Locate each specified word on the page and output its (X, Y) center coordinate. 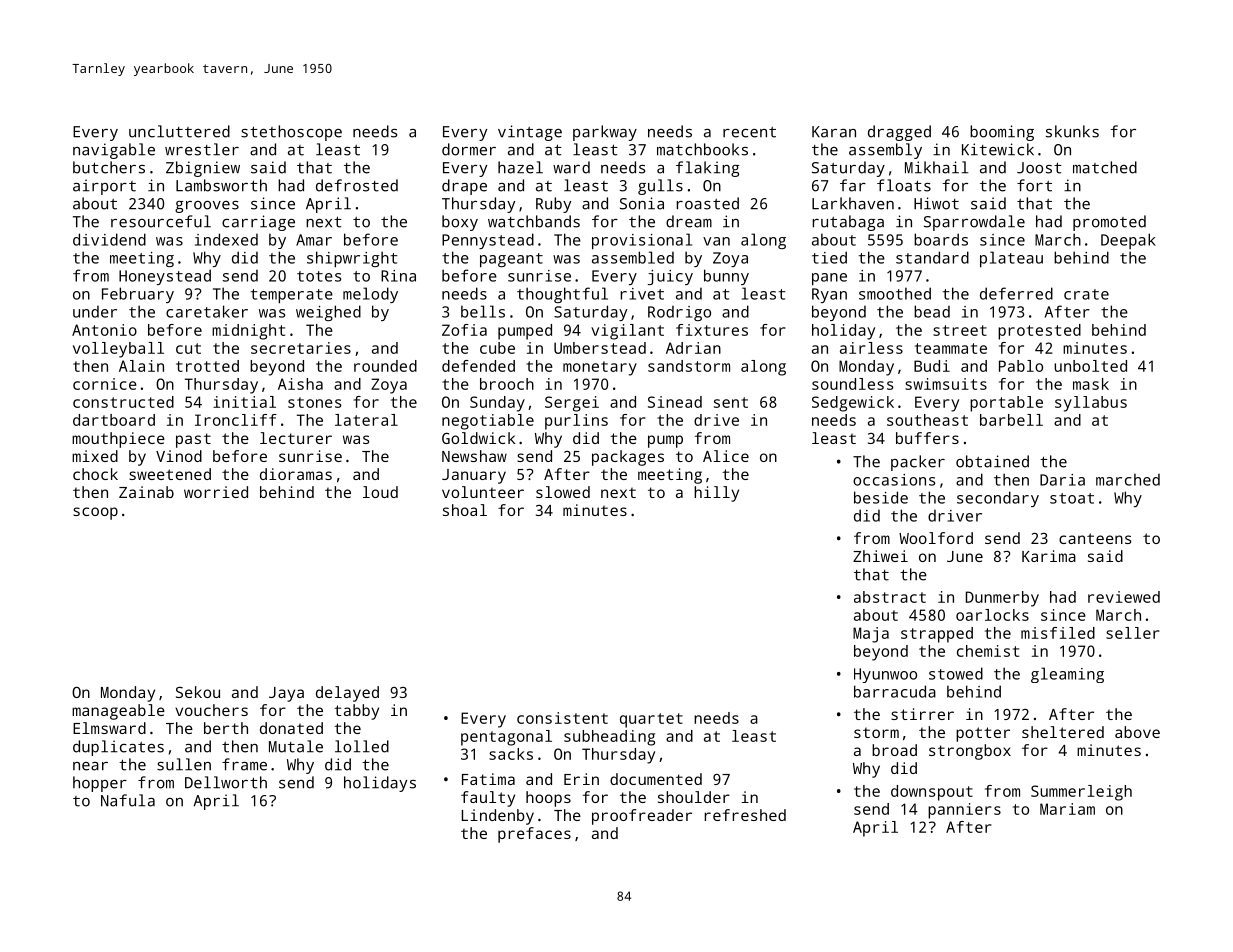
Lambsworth (221, 185)
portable (1006, 404)
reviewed (1124, 597)
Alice (726, 456)
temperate (292, 296)
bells (483, 311)
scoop (95, 513)
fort (1034, 185)
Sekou (198, 692)
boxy (460, 223)
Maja (871, 635)
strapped (937, 635)
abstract (890, 597)
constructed (123, 402)
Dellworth (226, 782)
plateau (1011, 259)
